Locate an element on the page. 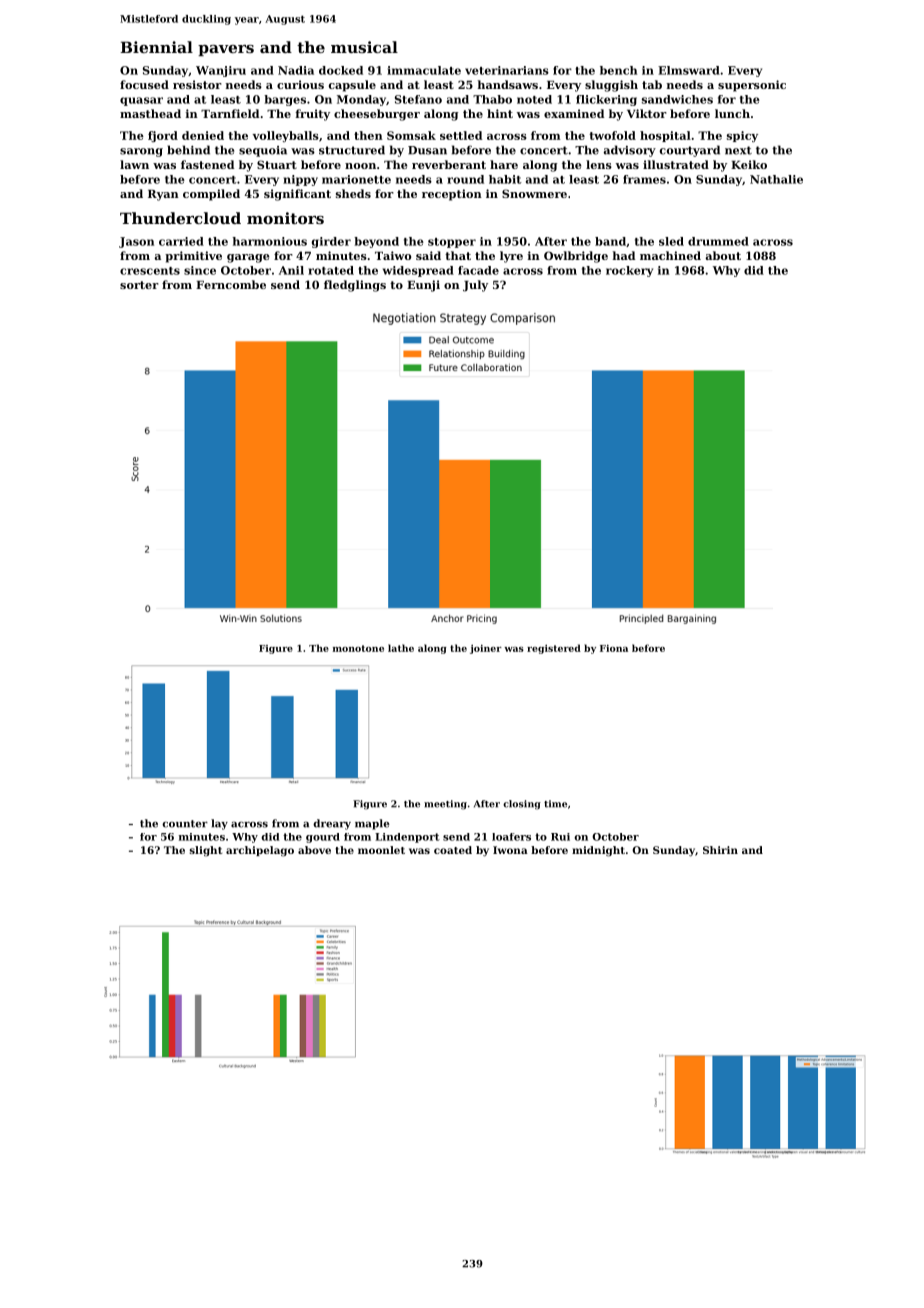  monotone is located at coordinates (358, 648).
